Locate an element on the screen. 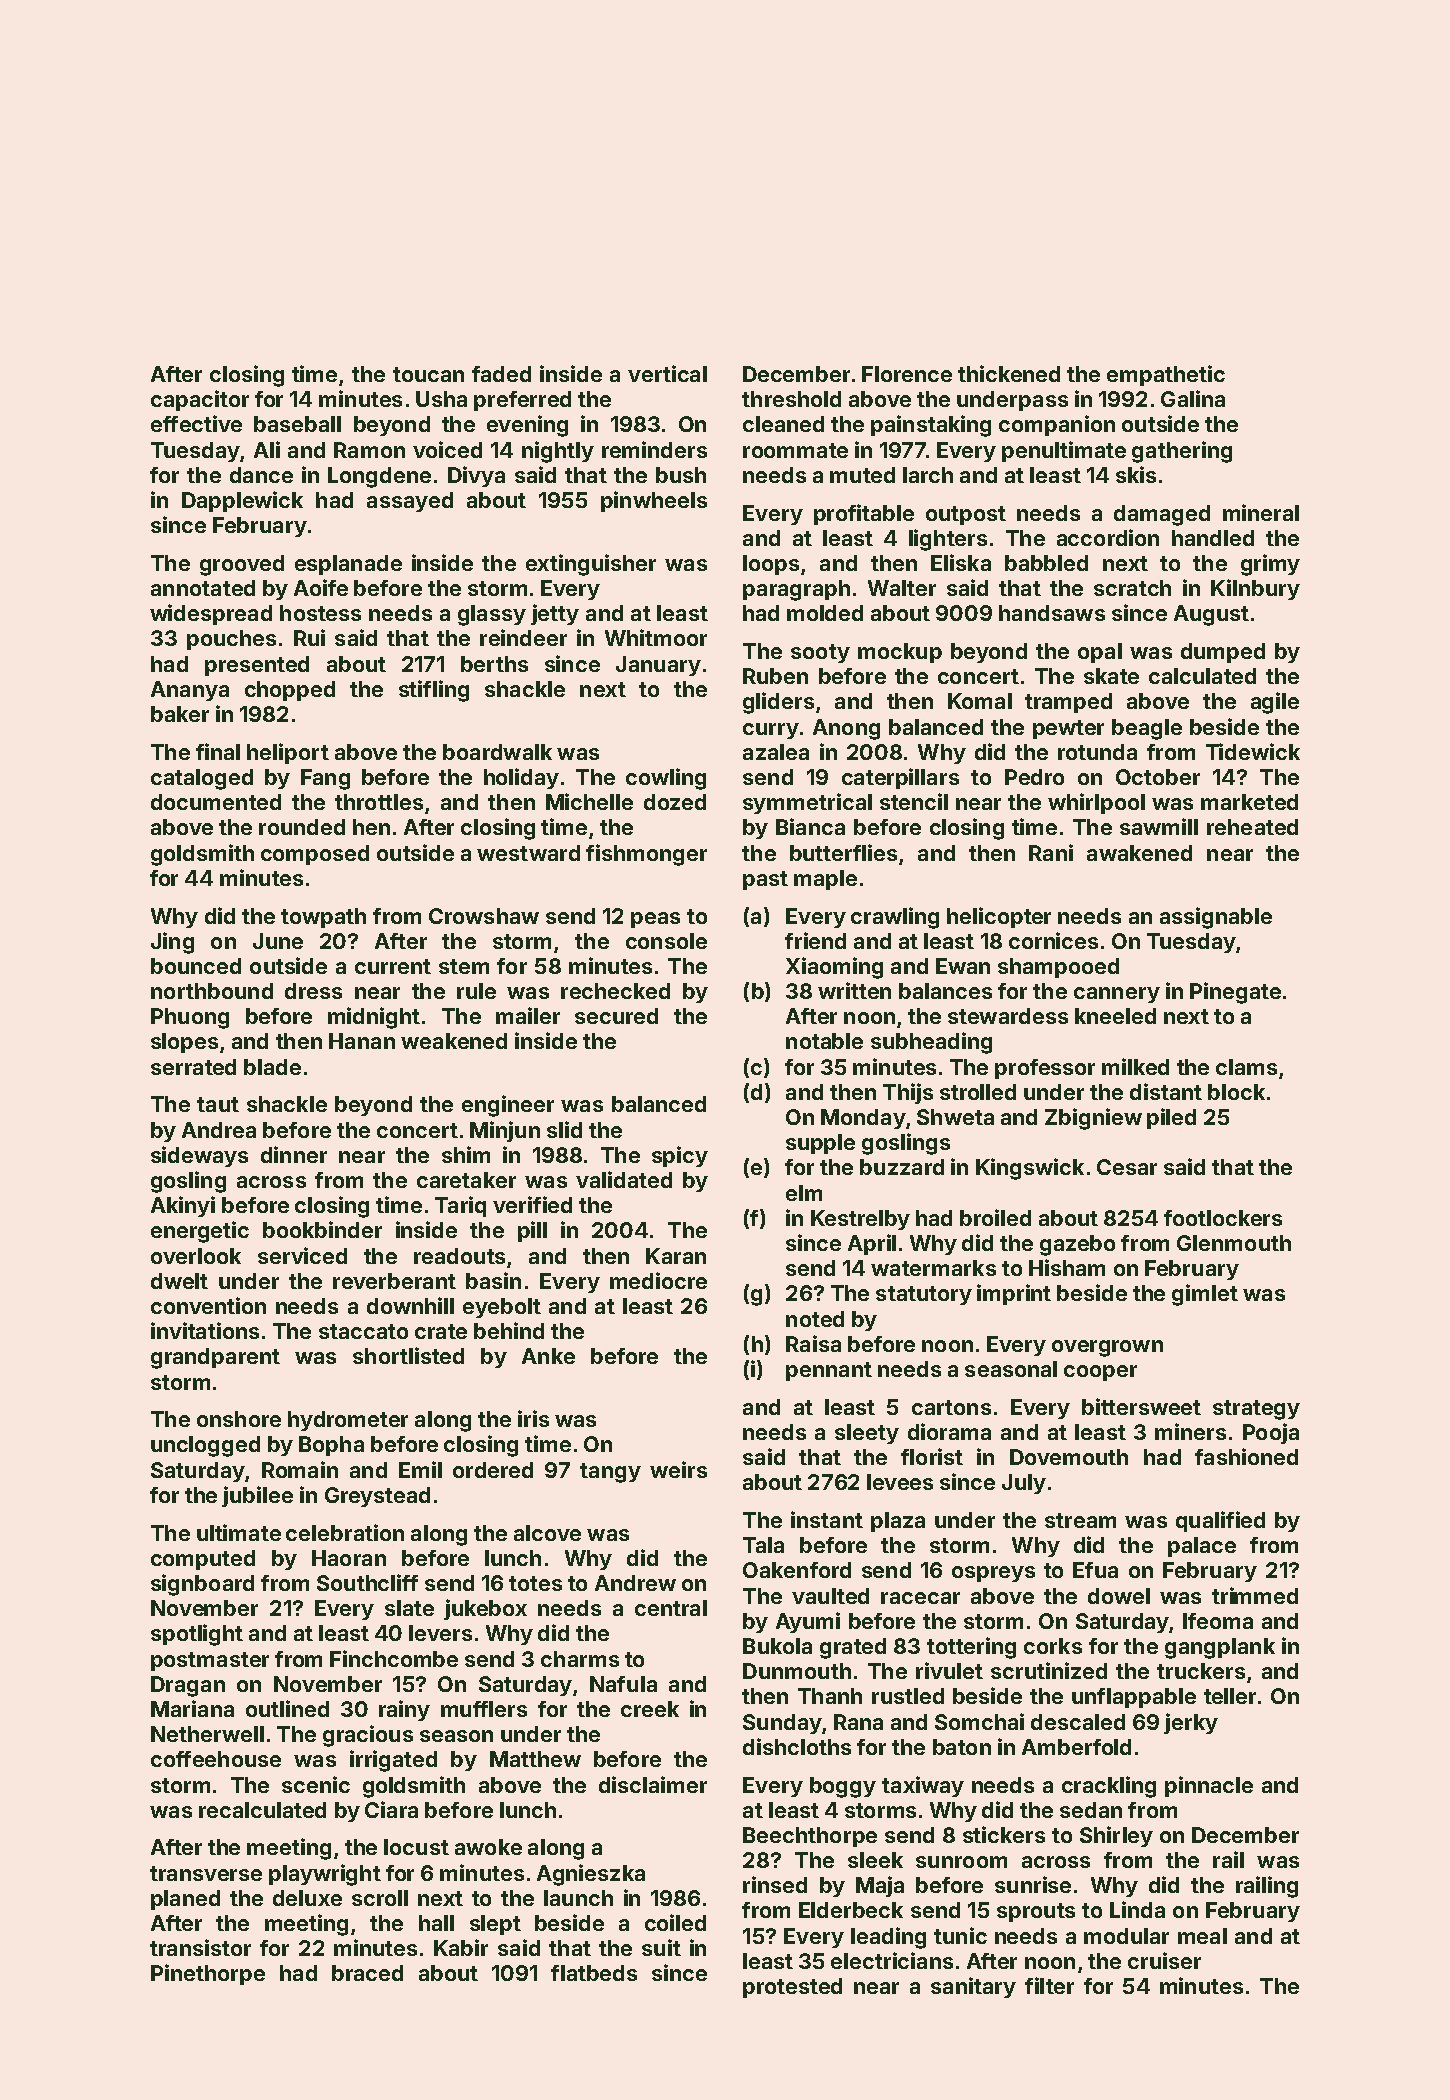  toucan is located at coordinates (428, 374).
